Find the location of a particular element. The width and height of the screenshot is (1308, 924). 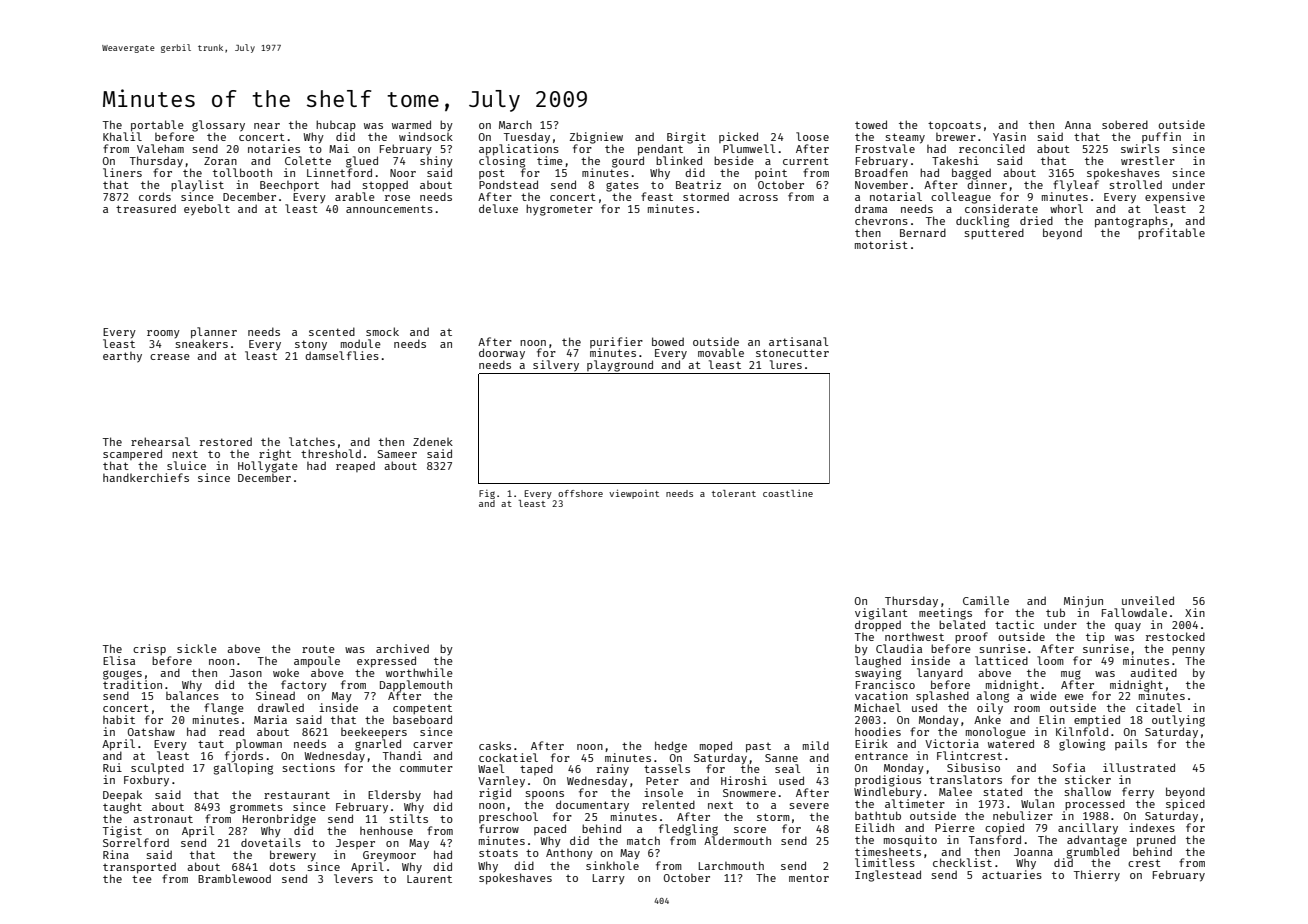

sluice is located at coordinates (186, 465).
